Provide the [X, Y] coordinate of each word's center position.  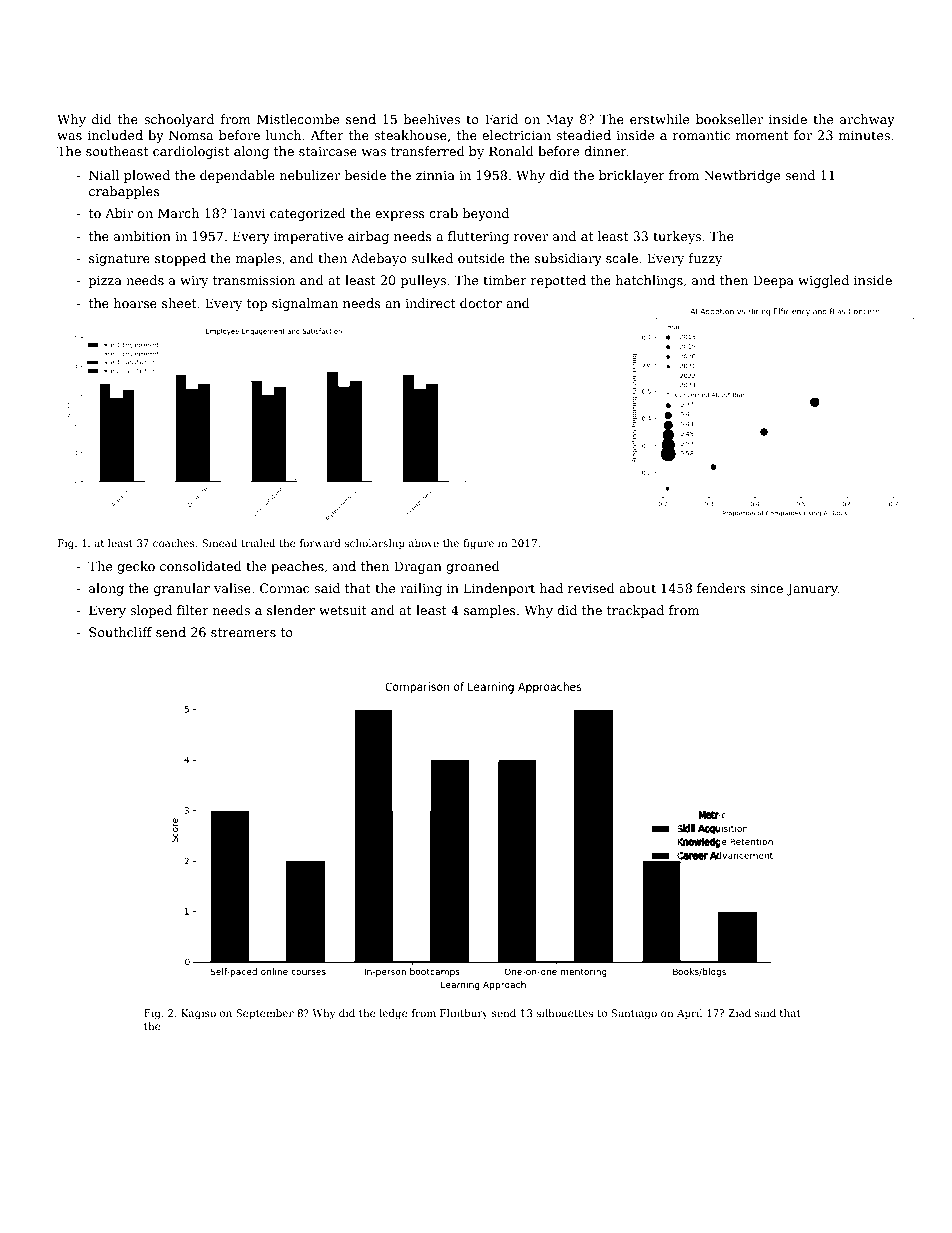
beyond [486, 214]
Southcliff [120, 632]
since [766, 588]
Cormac [284, 588]
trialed [258, 543]
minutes [864, 135]
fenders [721, 588]
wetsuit [343, 610]
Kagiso [198, 1014]
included [115, 135]
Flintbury [464, 1014]
